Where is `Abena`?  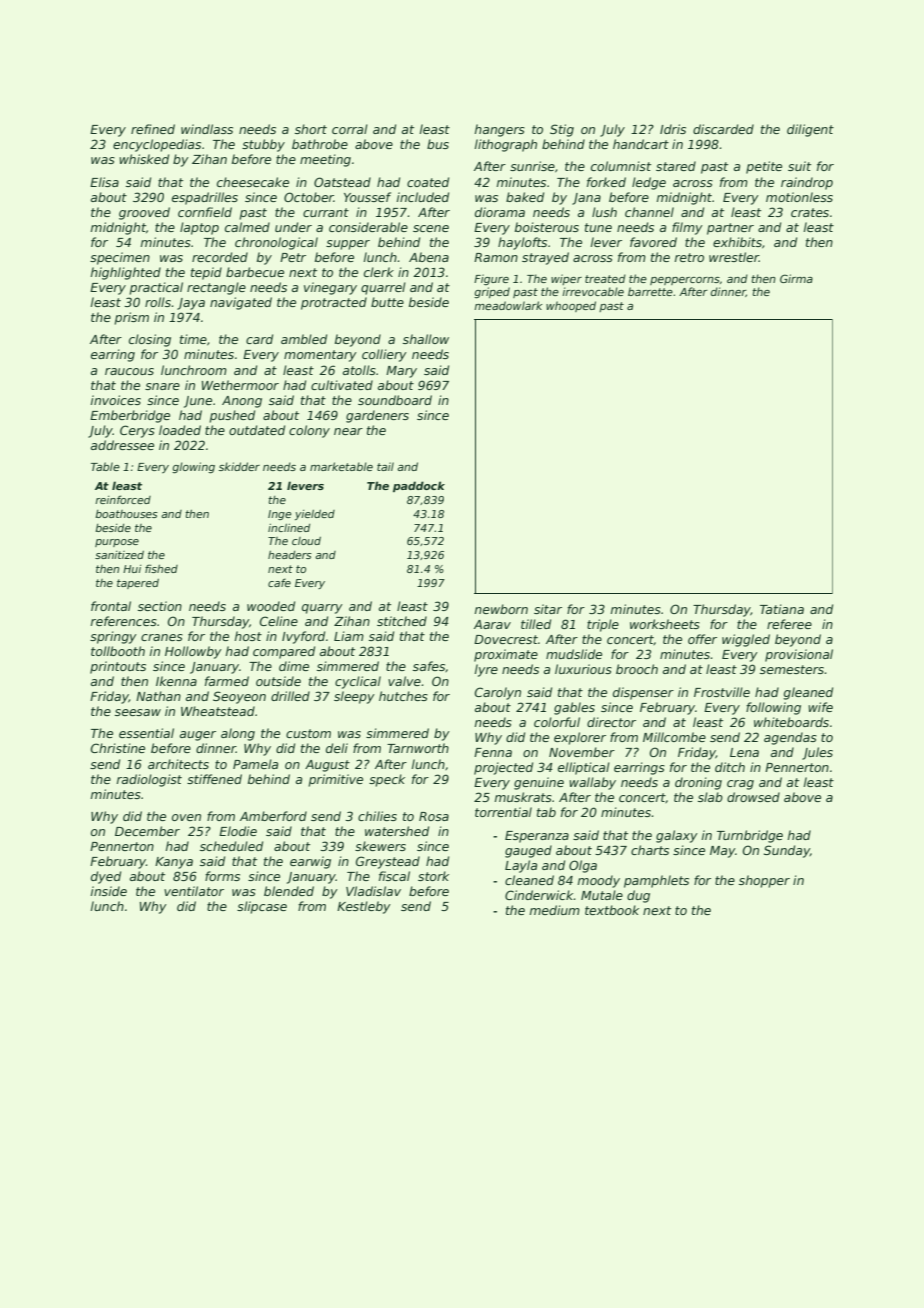 Abena is located at coordinates (429, 257).
